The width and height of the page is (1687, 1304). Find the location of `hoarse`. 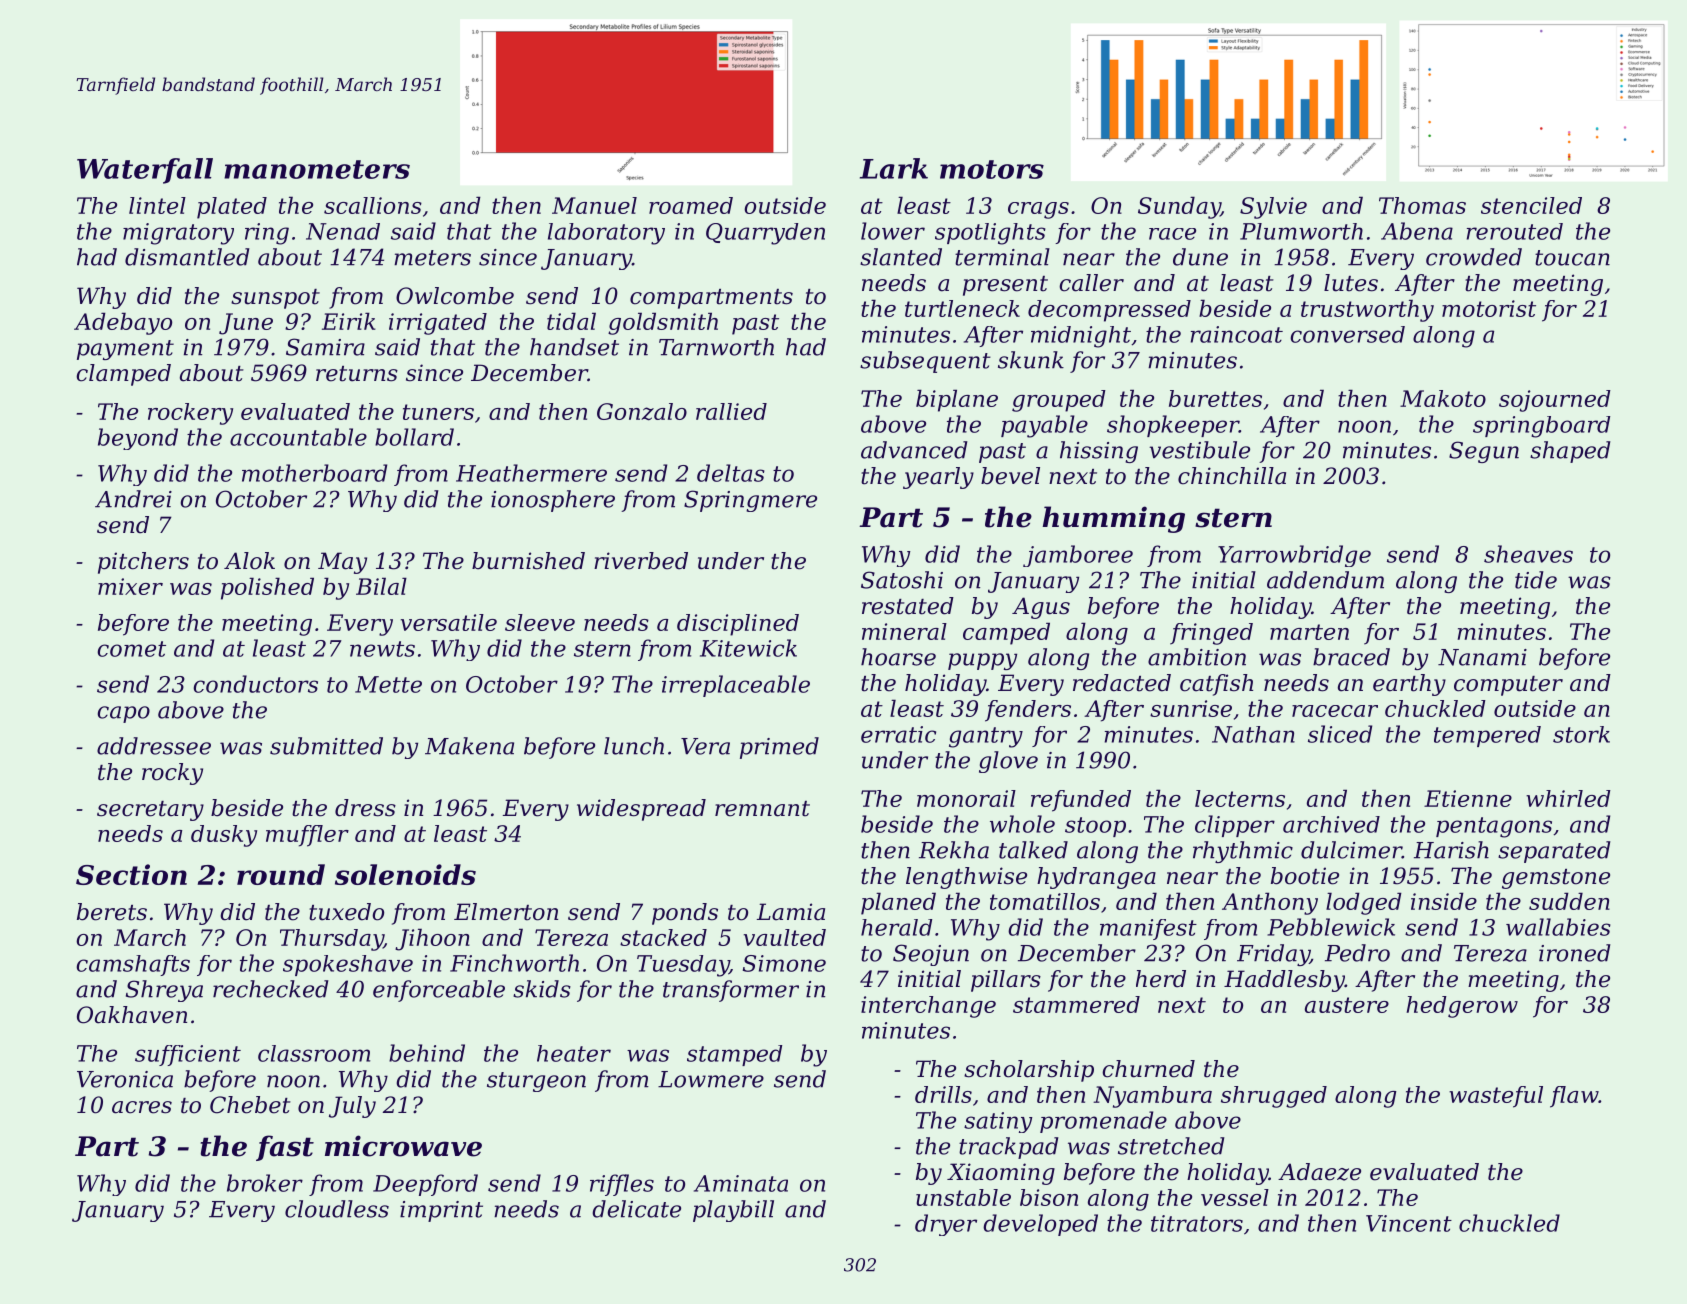

hoarse is located at coordinates (898, 657).
